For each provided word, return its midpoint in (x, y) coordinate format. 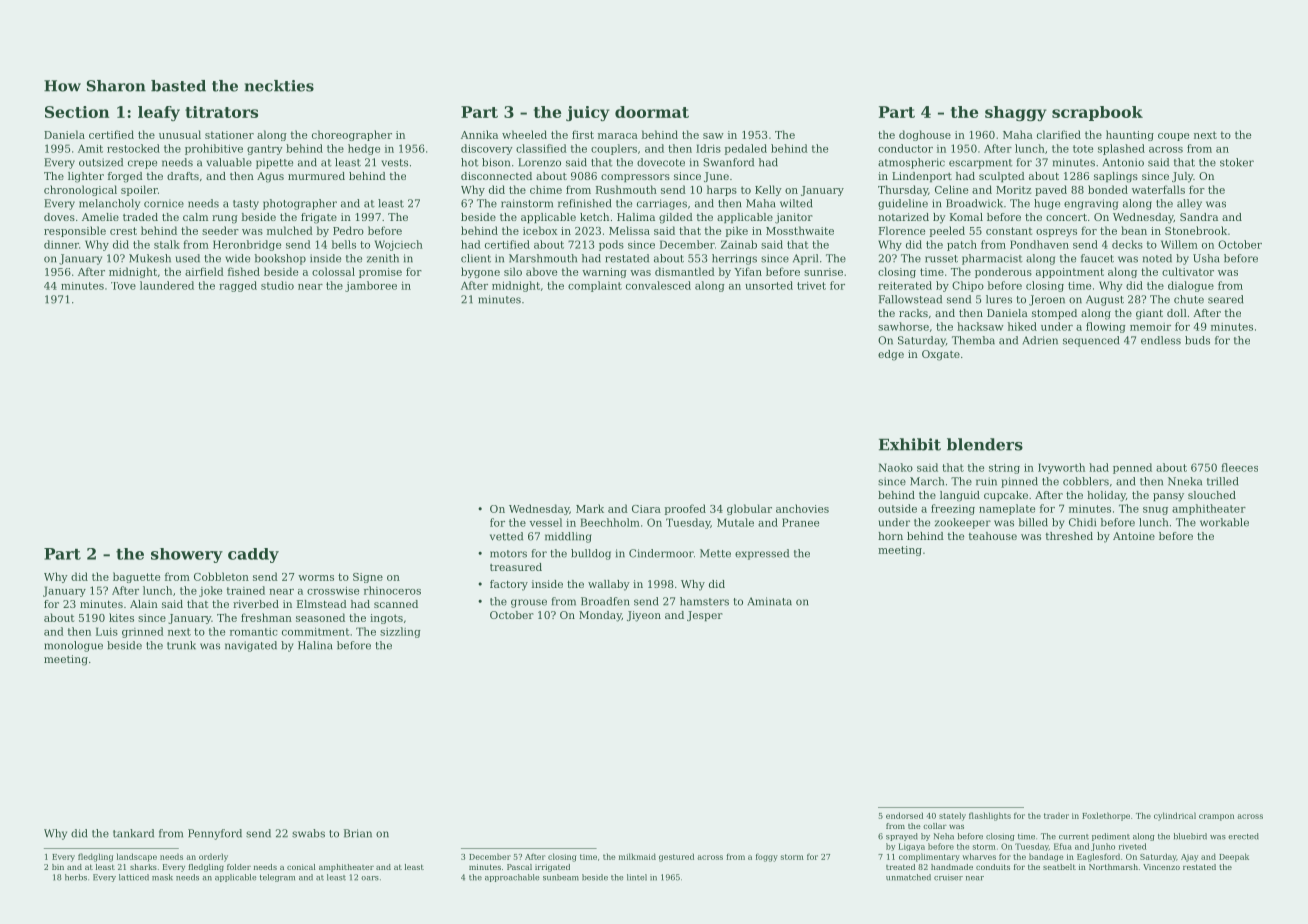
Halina (315, 645)
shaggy (1016, 113)
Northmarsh (1113, 867)
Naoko (896, 467)
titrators (221, 112)
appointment (1070, 273)
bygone (480, 272)
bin (58, 867)
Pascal (519, 867)
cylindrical (1175, 816)
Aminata (769, 601)
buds (1197, 340)
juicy (588, 113)
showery (187, 555)
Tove (123, 286)
